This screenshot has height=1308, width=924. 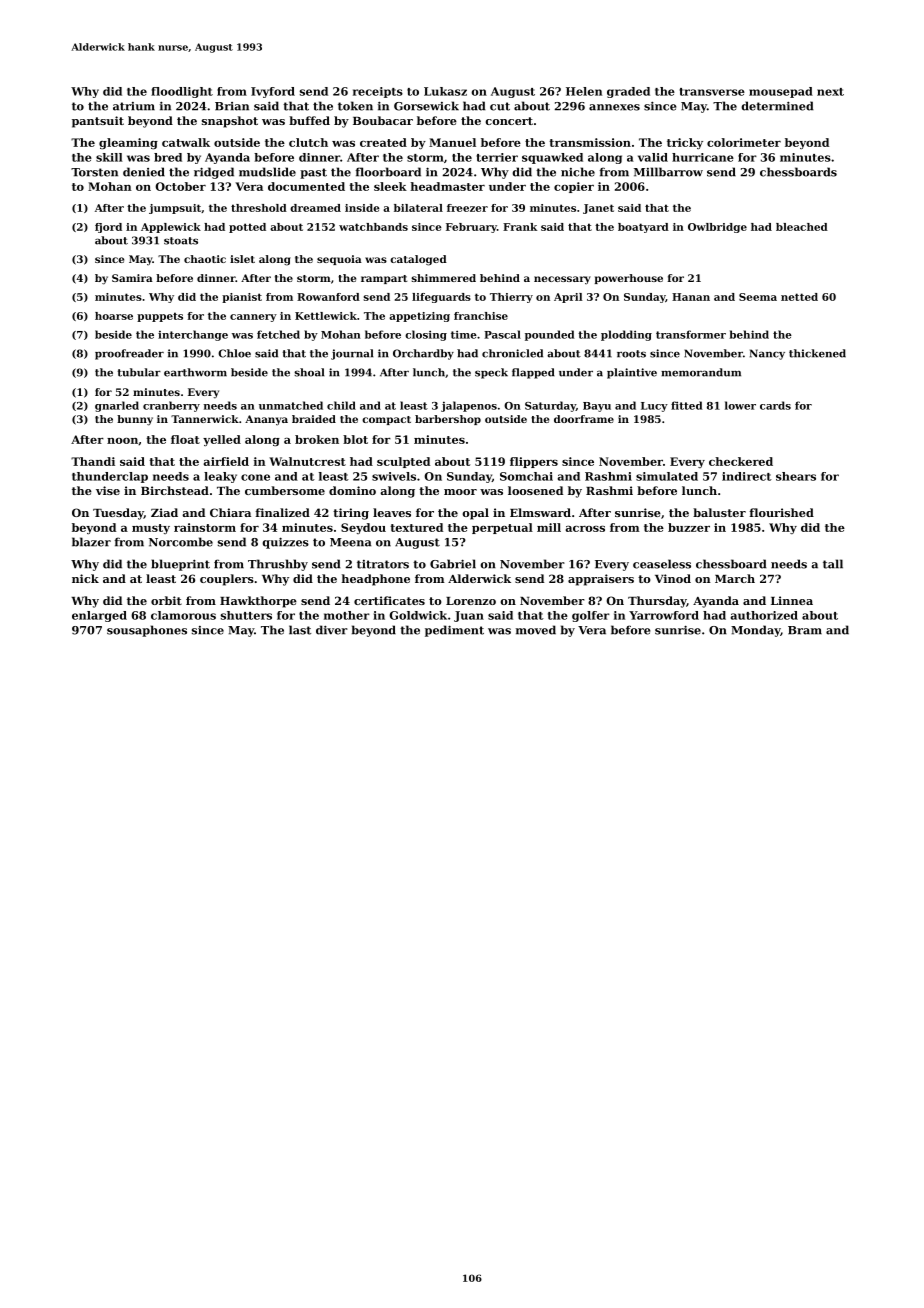 What do you see at coordinates (99, 616) in the screenshot?
I see `enlarged` at bounding box center [99, 616].
